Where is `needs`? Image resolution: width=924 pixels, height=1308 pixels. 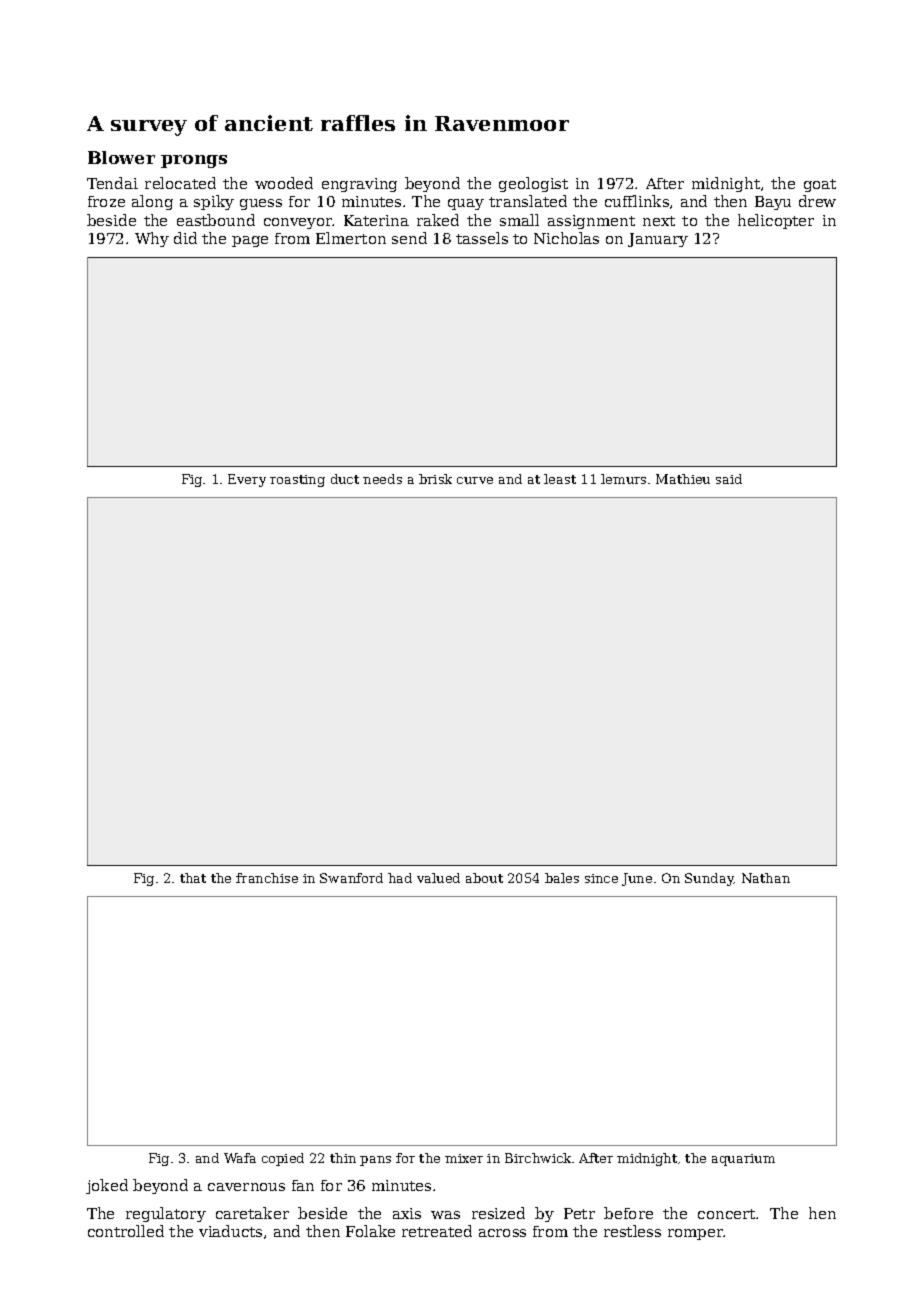
needs is located at coordinates (382, 479).
